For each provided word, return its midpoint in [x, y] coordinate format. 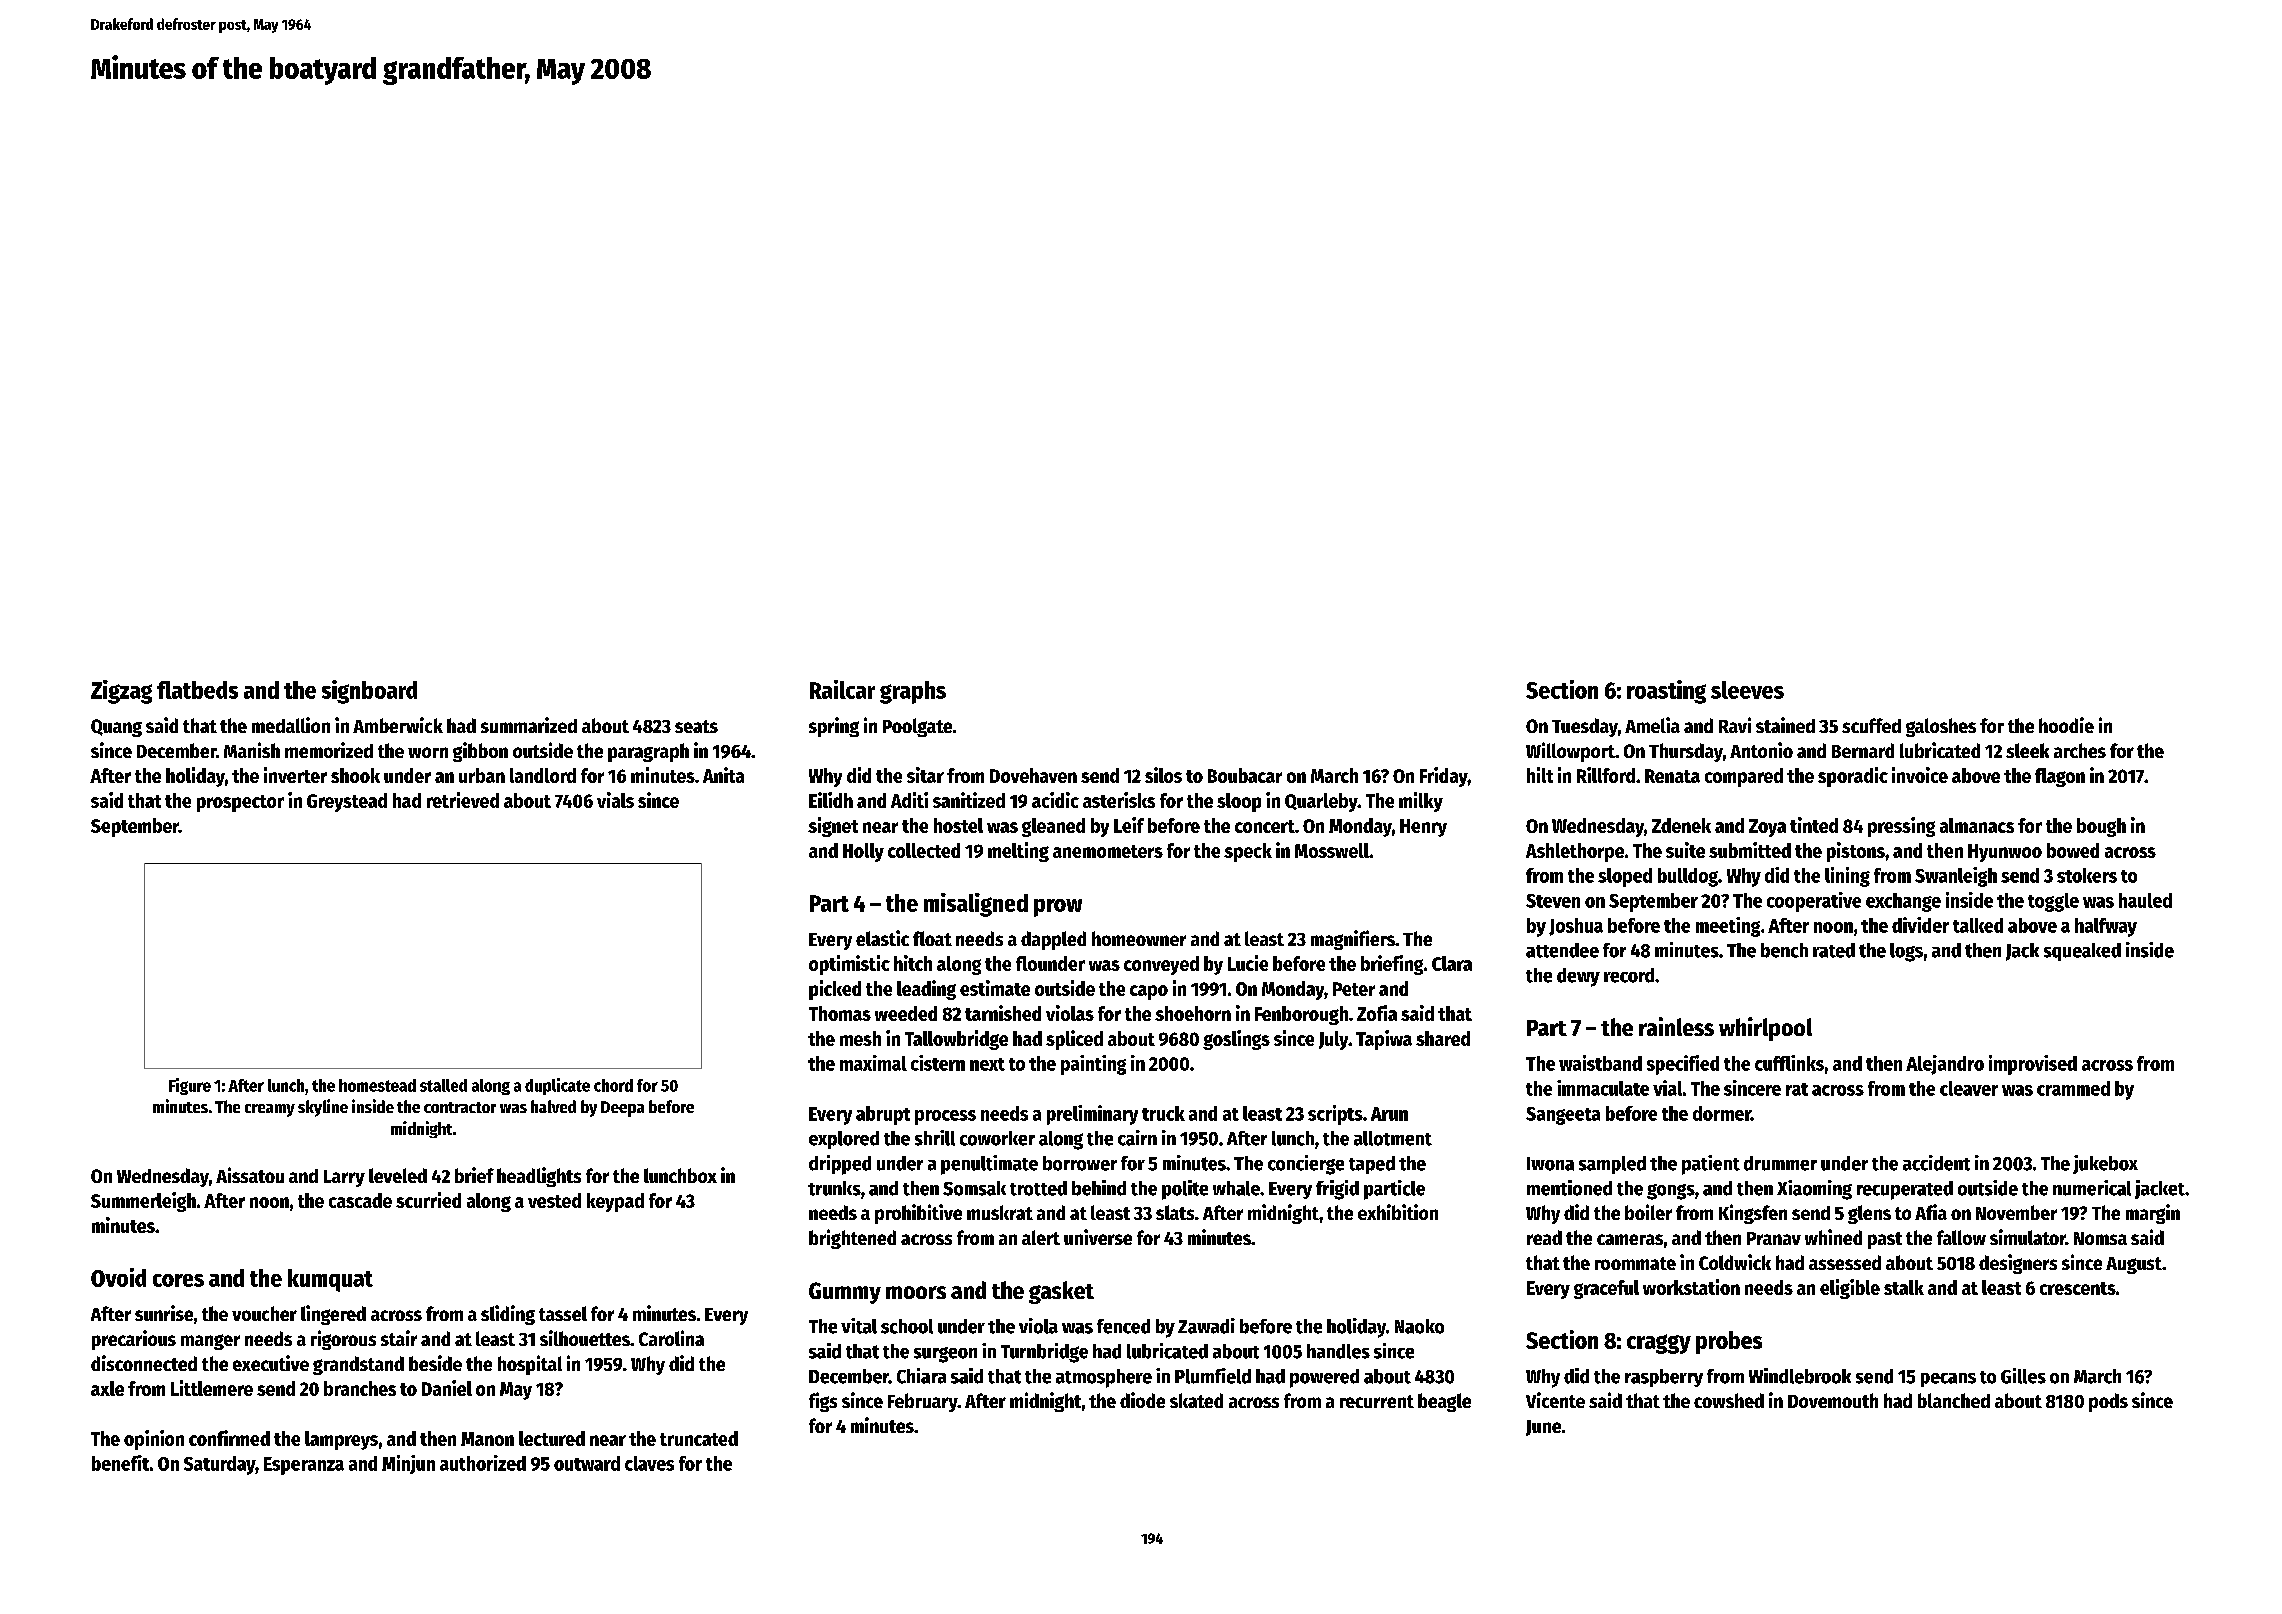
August [2134, 1265]
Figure [190, 1086]
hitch [913, 963]
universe [1098, 1237]
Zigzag [121, 692]
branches [360, 1388]
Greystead [347, 802]
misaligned [976, 905]
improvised [2033, 1065]
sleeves [1747, 690]
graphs [913, 692]
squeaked [2082, 952]
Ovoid [118, 1277]
